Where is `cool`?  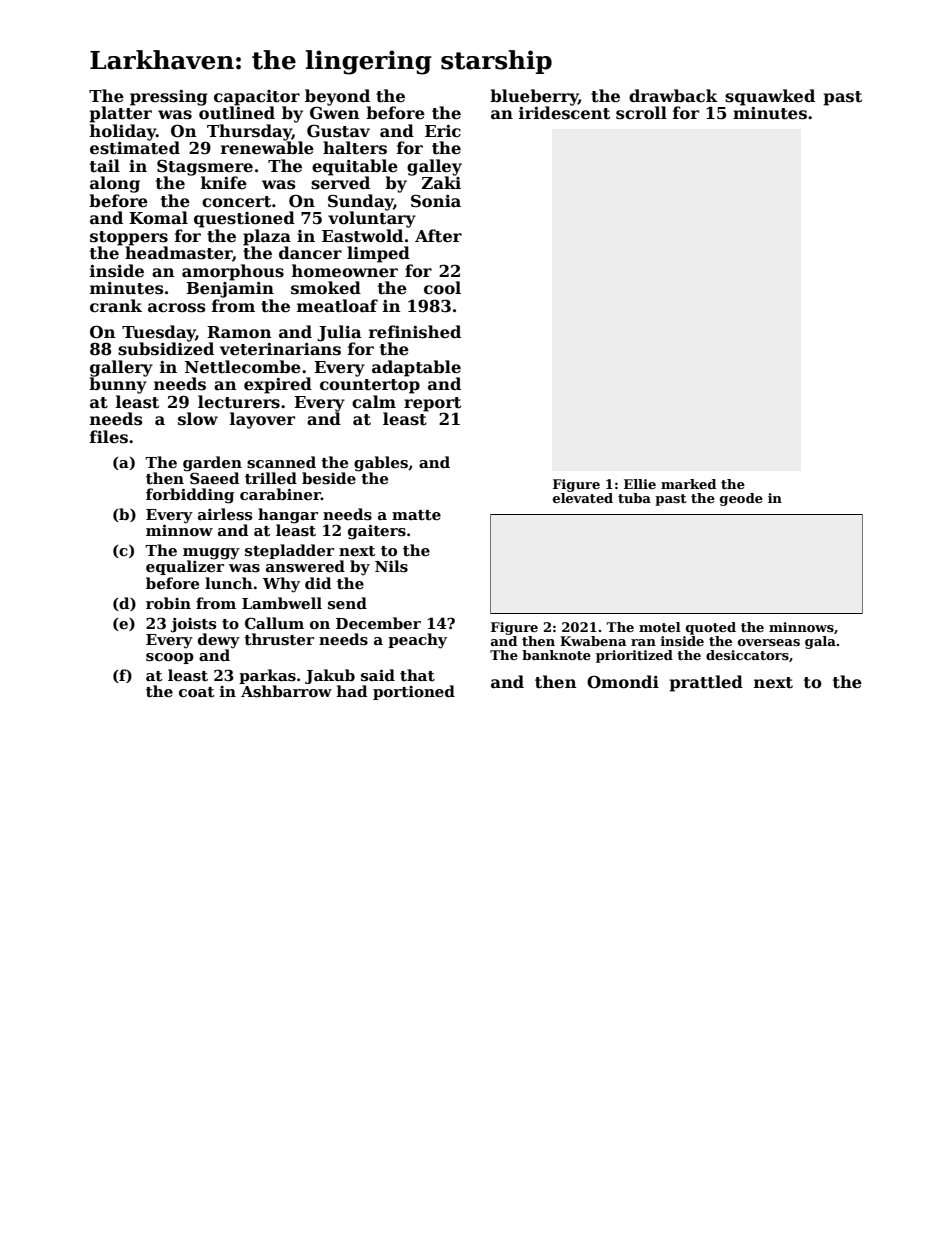
cool is located at coordinates (442, 288).
